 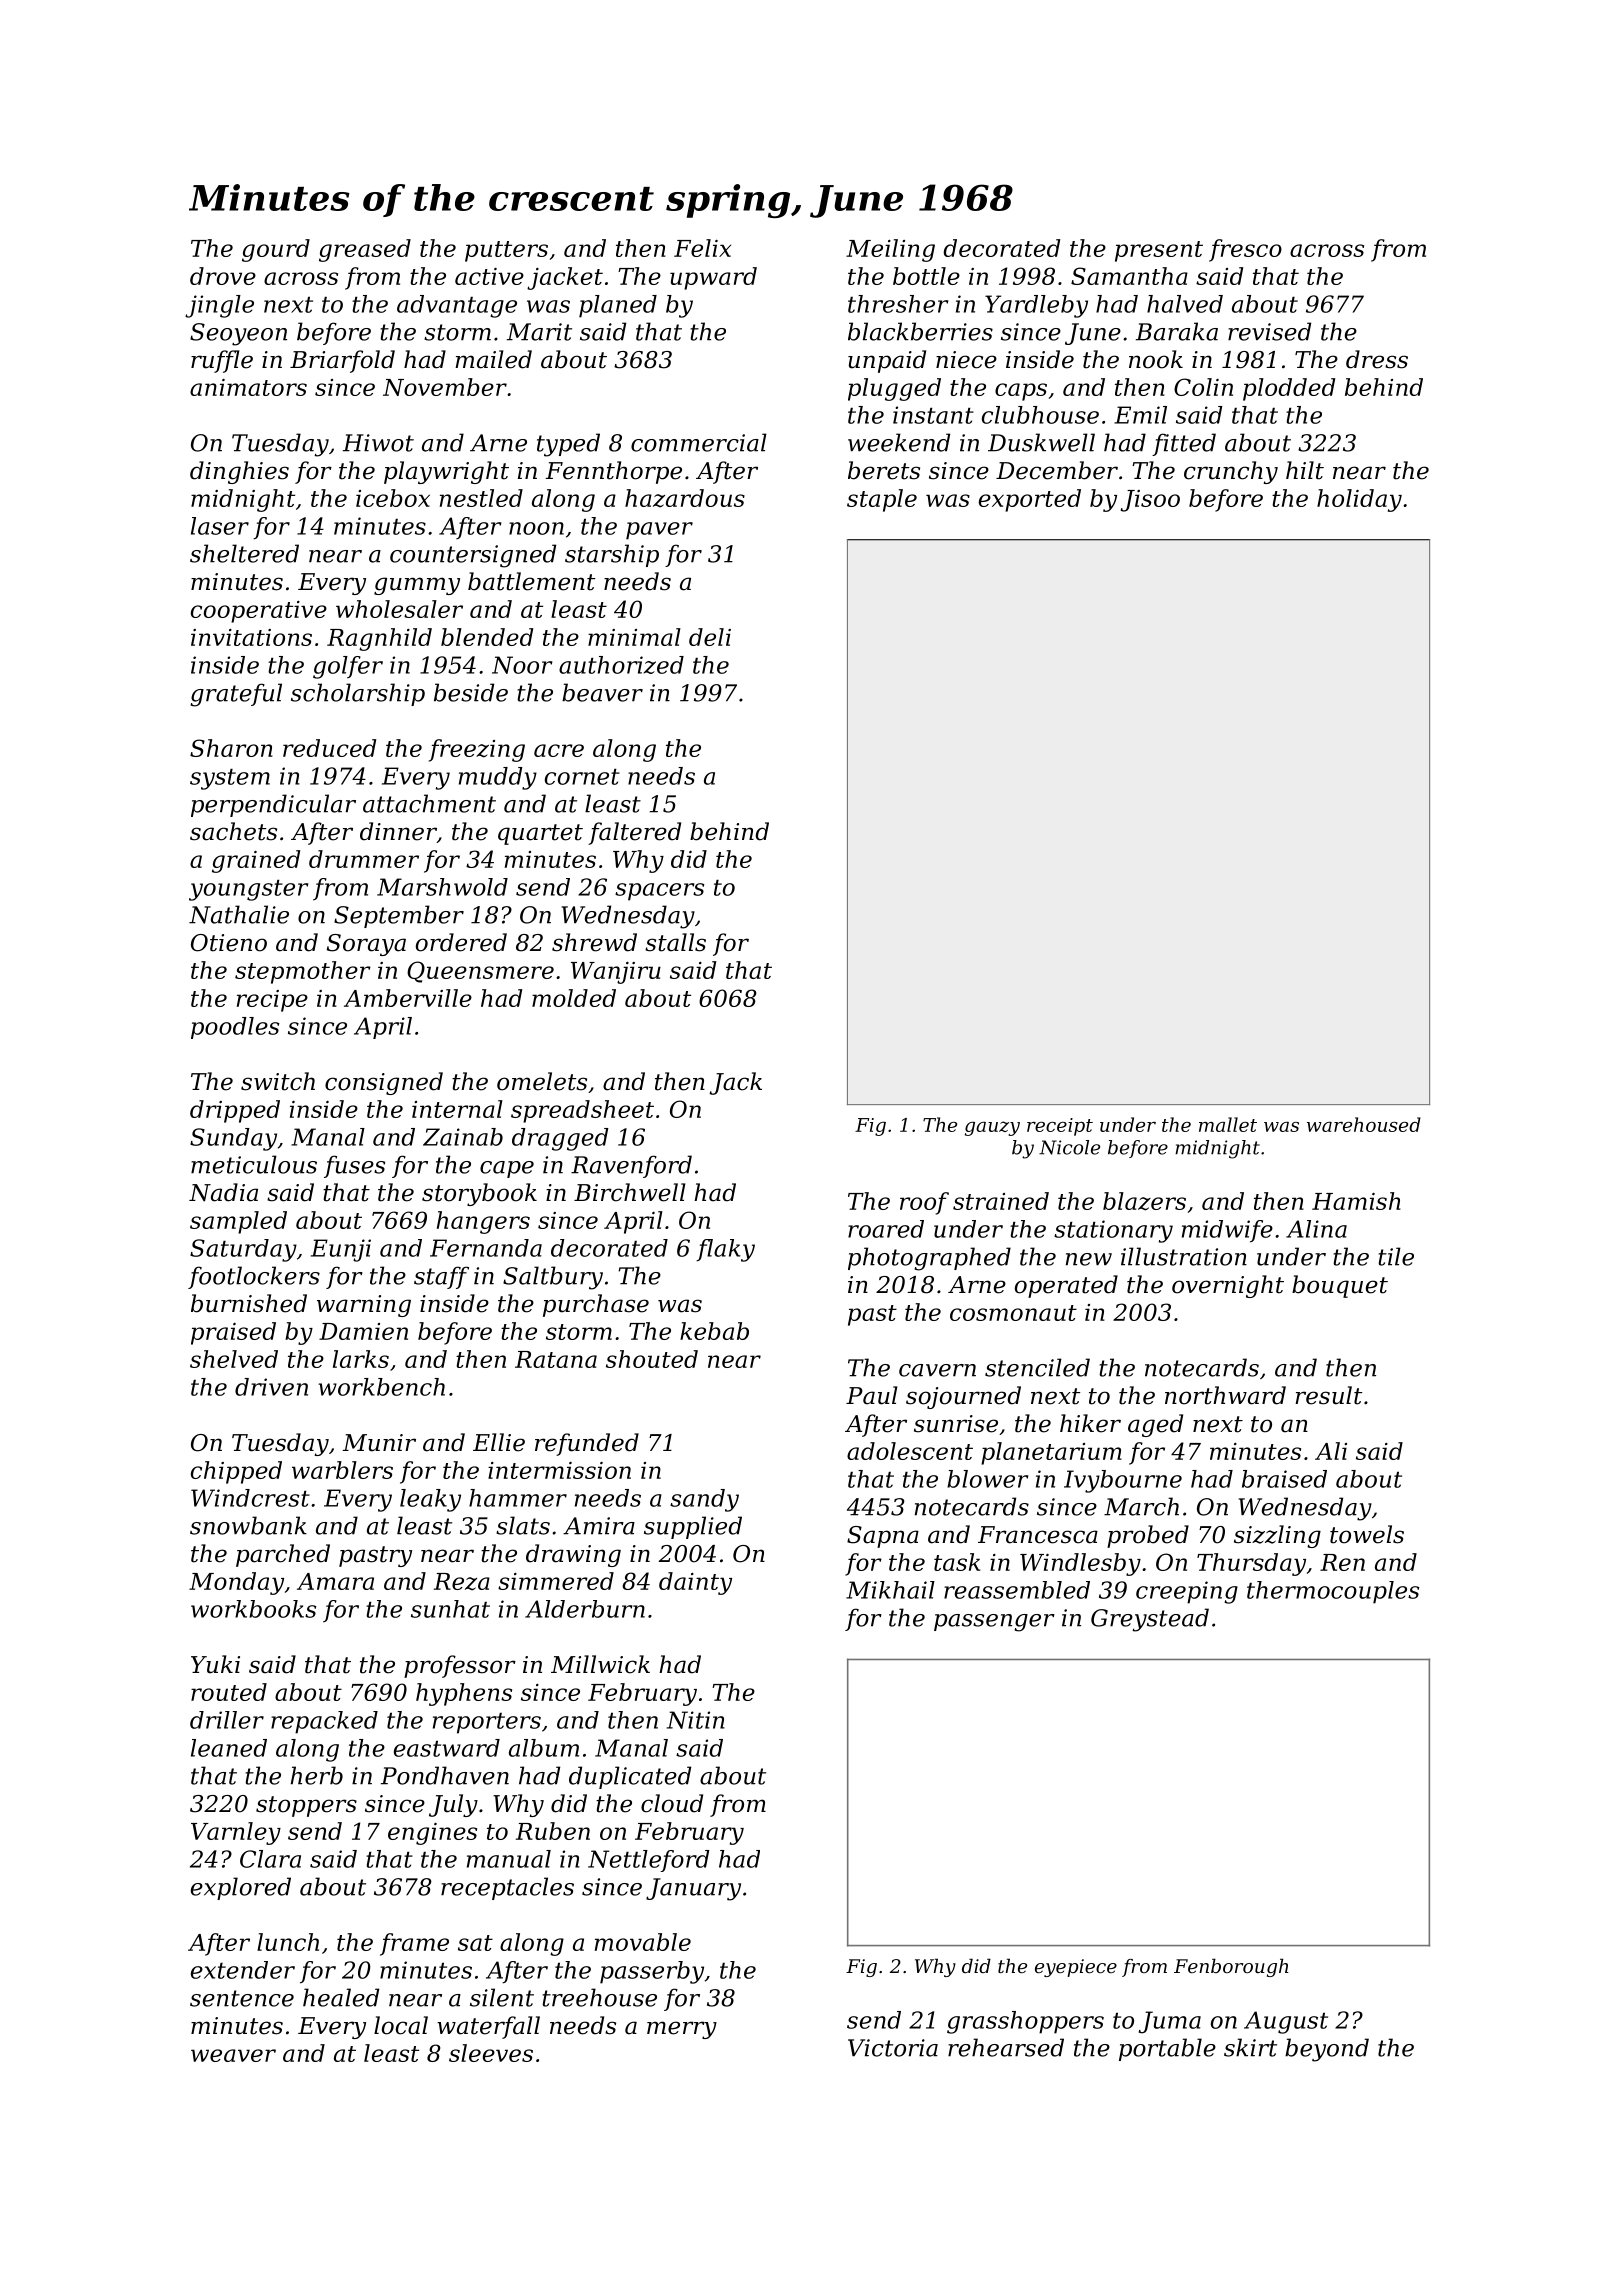 What do you see at coordinates (365, 250) in the image?
I see `greased` at bounding box center [365, 250].
